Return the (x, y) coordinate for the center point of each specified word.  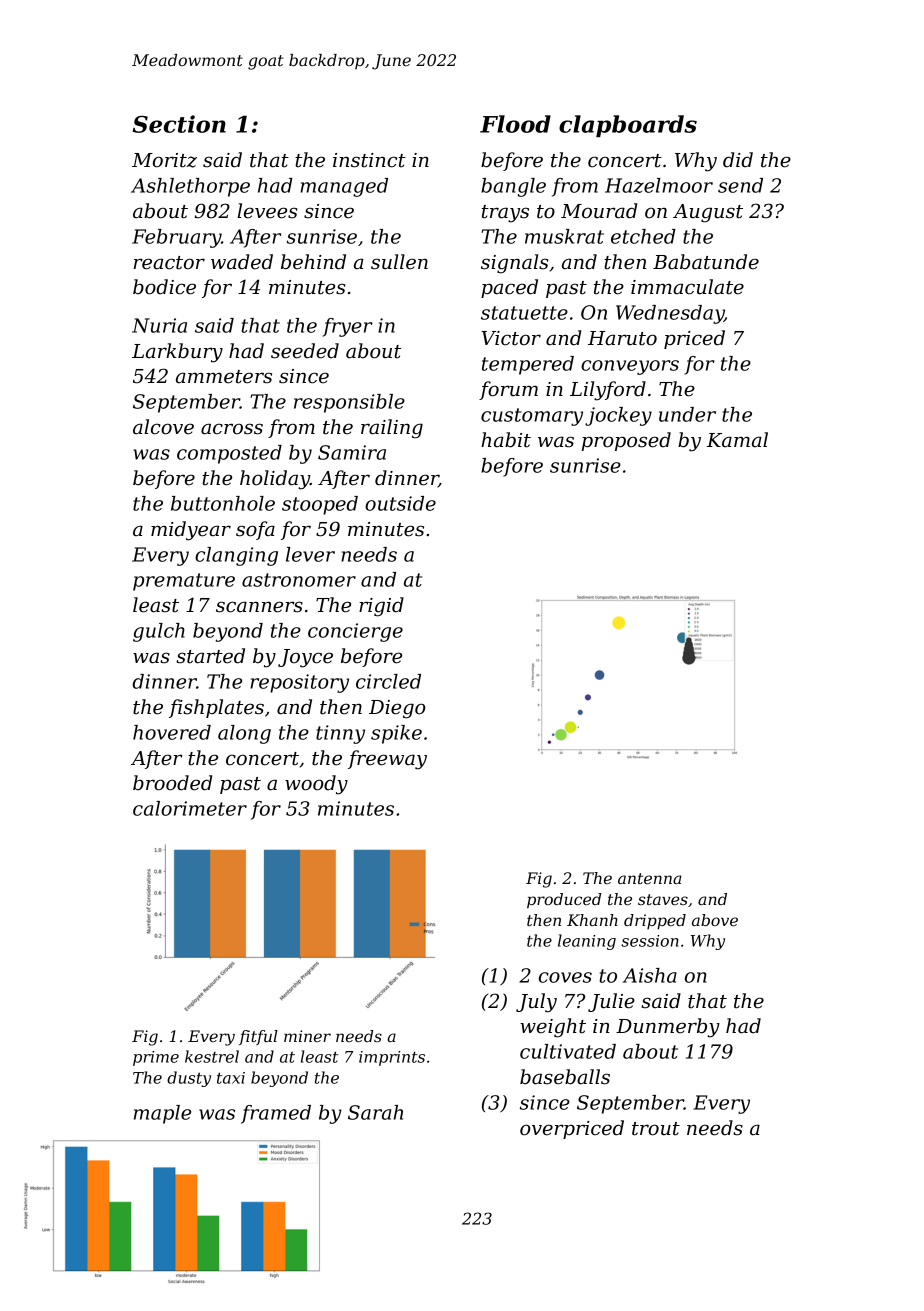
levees (267, 211)
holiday (275, 480)
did (738, 160)
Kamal (737, 440)
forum (508, 390)
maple (162, 1114)
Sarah (375, 1112)
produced (564, 901)
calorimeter (190, 808)
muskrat (564, 236)
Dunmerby (668, 1028)
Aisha (650, 975)
